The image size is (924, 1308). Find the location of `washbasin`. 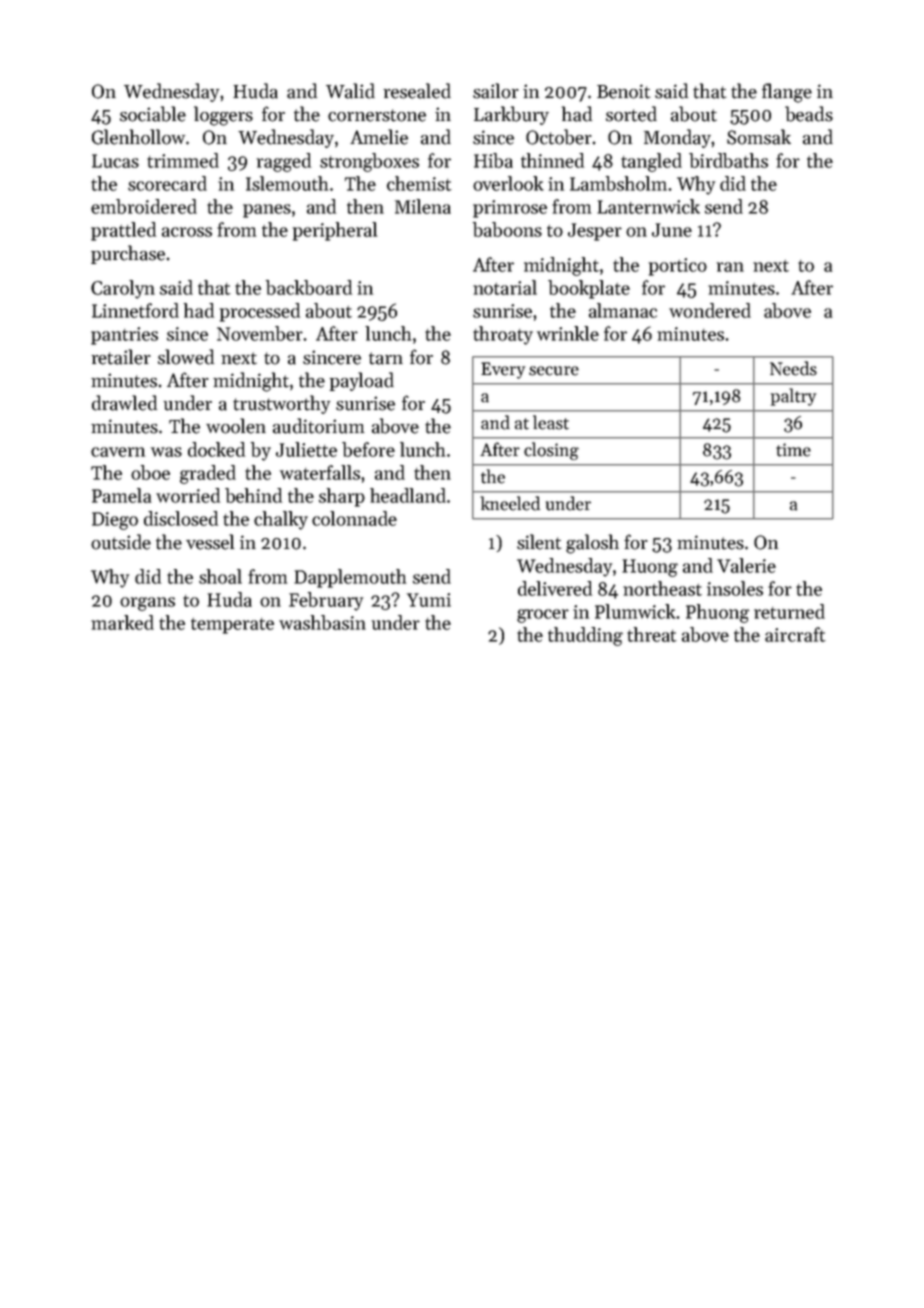

washbasin is located at coordinates (322, 622).
